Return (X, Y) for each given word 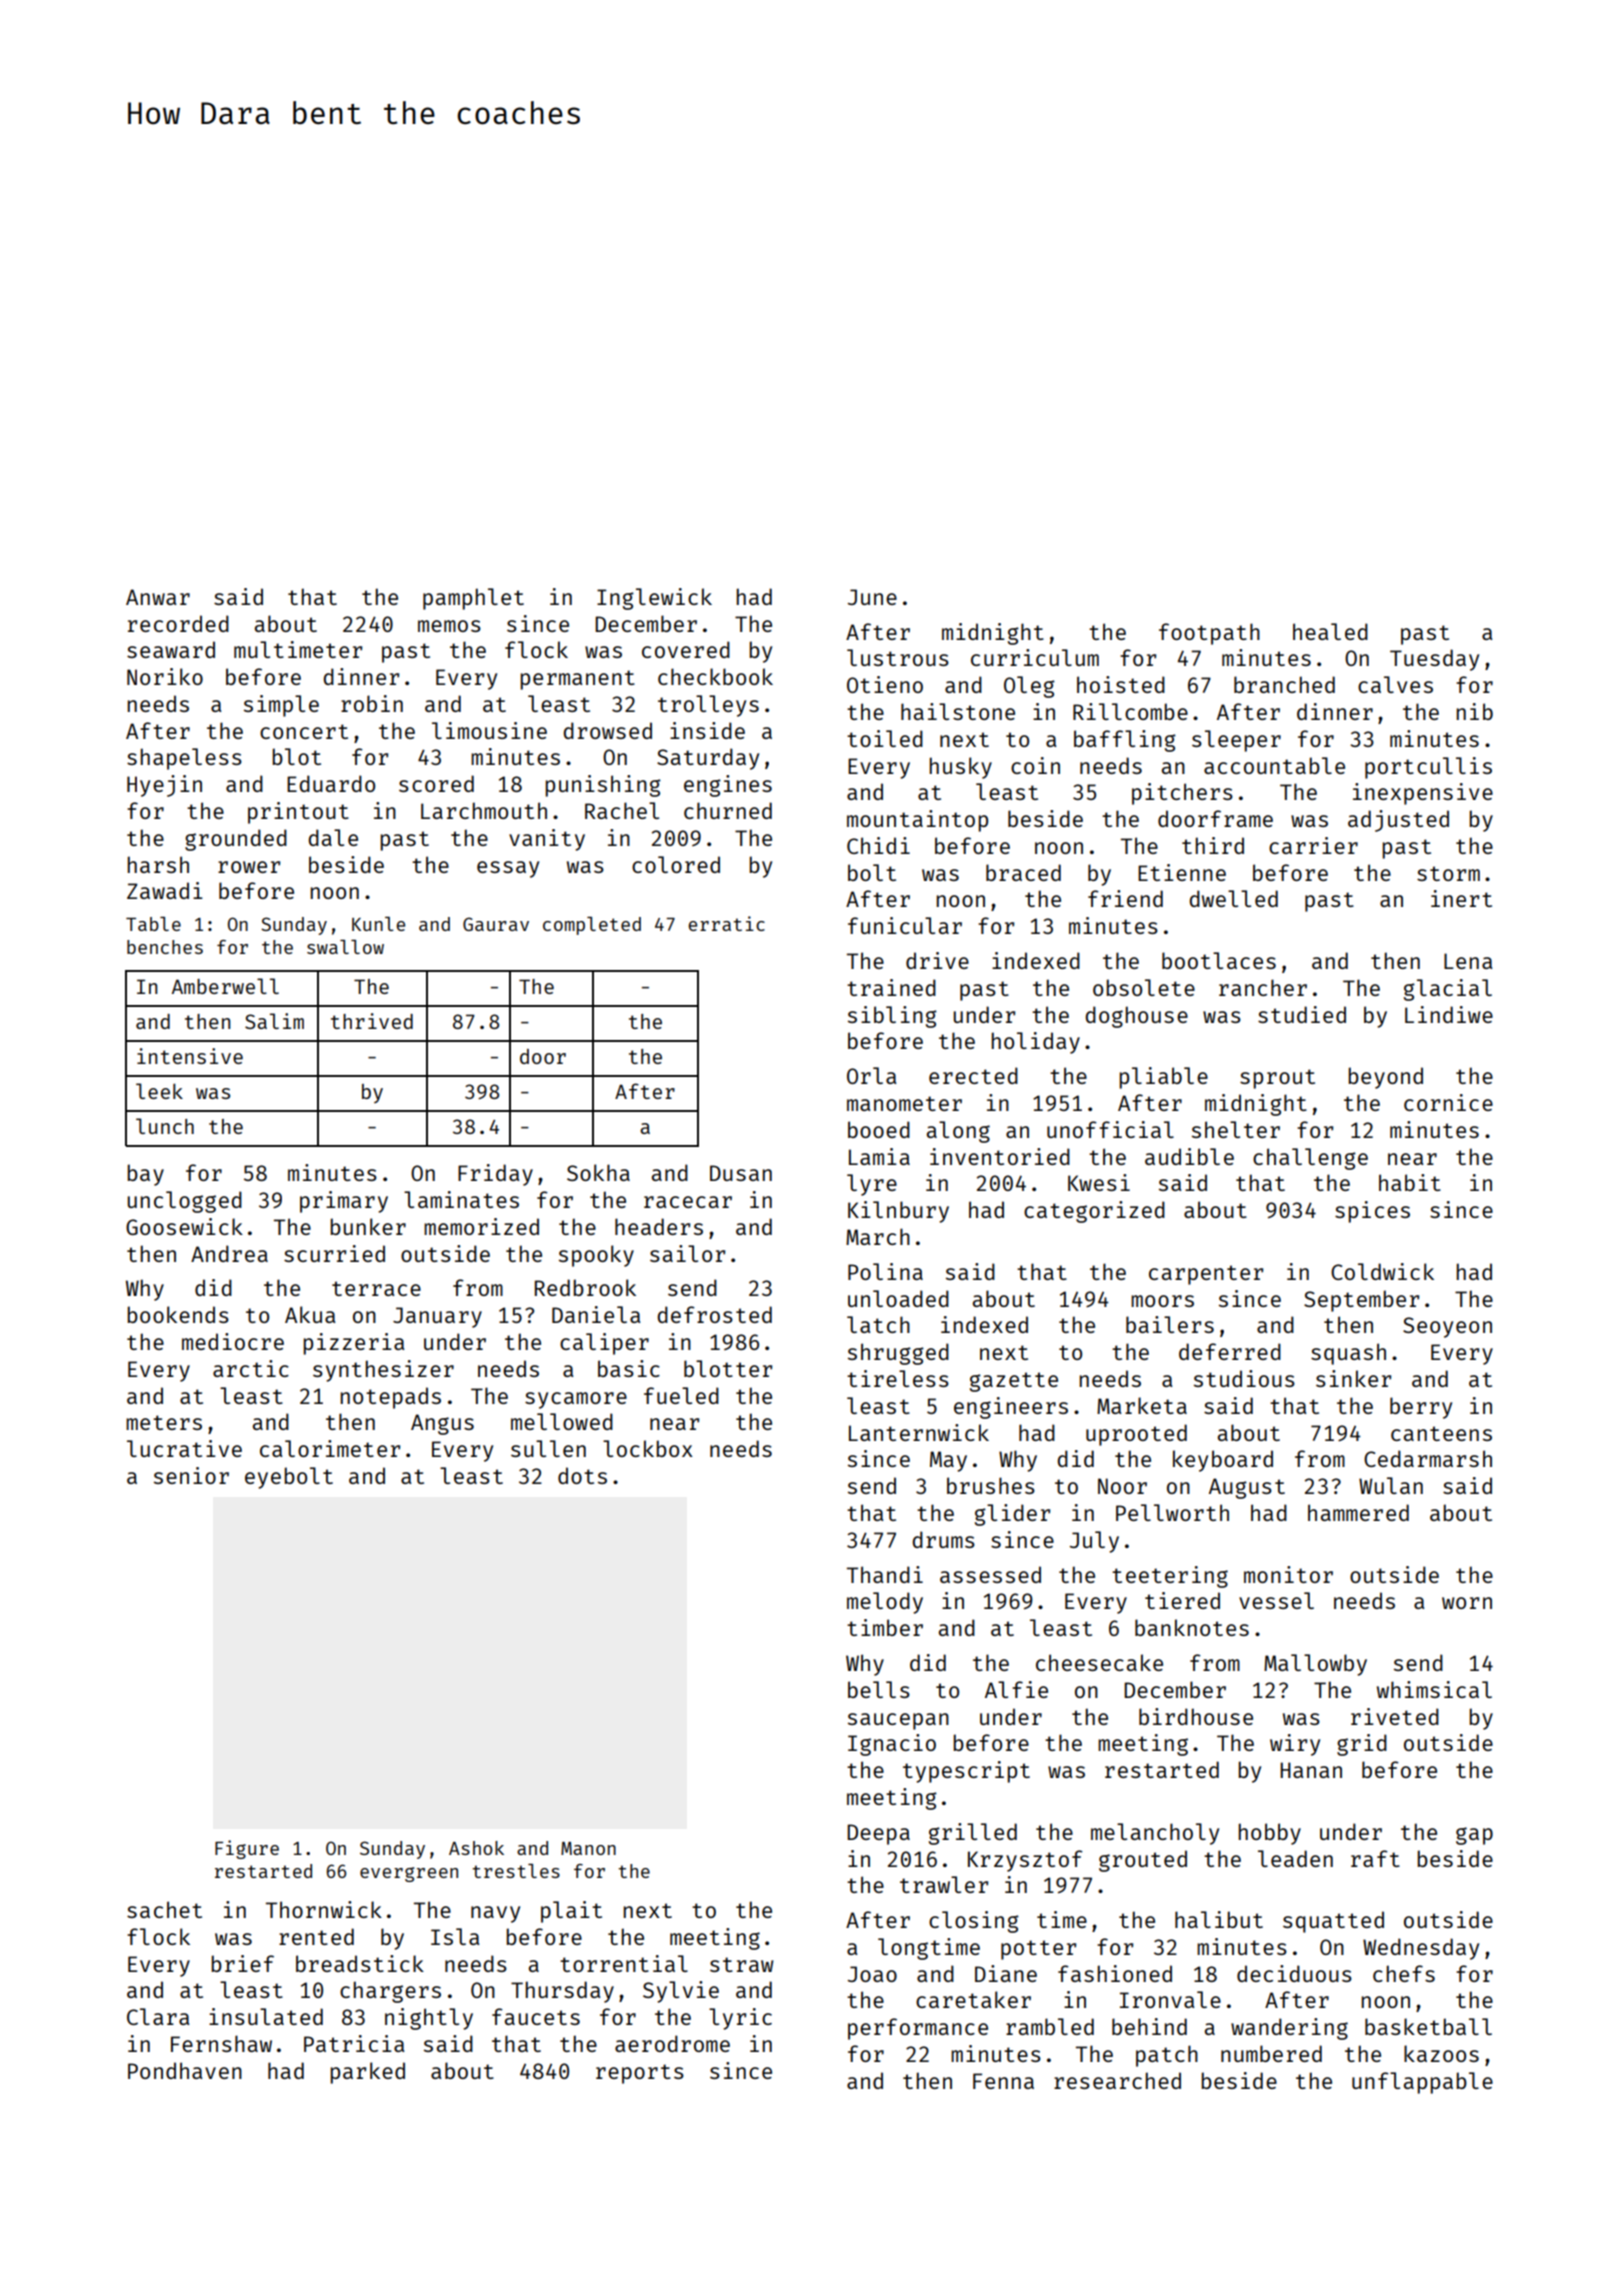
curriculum (1035, 657)
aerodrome (672, 2043)
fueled (681, 1395)
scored (436, 783)
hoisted (1121, 684)
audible (1189, 1156)
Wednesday (1421, 1949)
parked (367, 2073)
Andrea (229, 1253)
